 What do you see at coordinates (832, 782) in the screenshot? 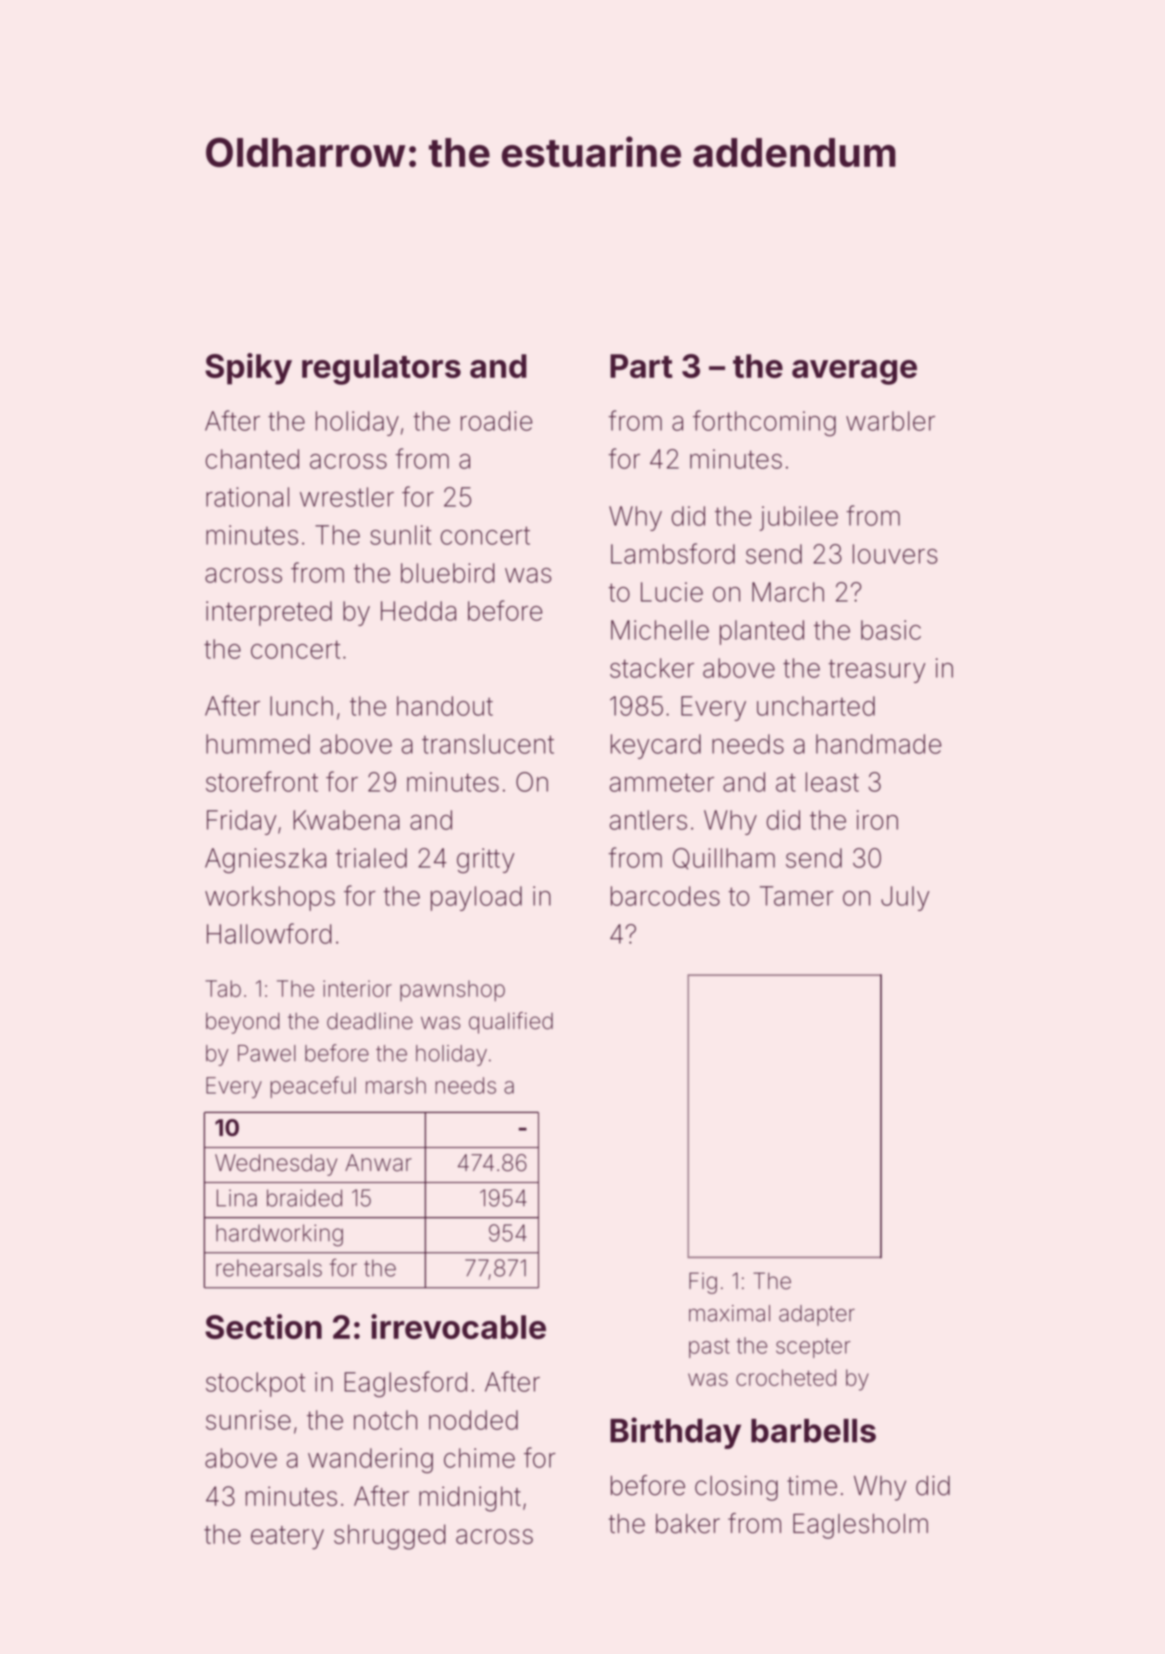
I see `least` at bounding box center [832, 782].
